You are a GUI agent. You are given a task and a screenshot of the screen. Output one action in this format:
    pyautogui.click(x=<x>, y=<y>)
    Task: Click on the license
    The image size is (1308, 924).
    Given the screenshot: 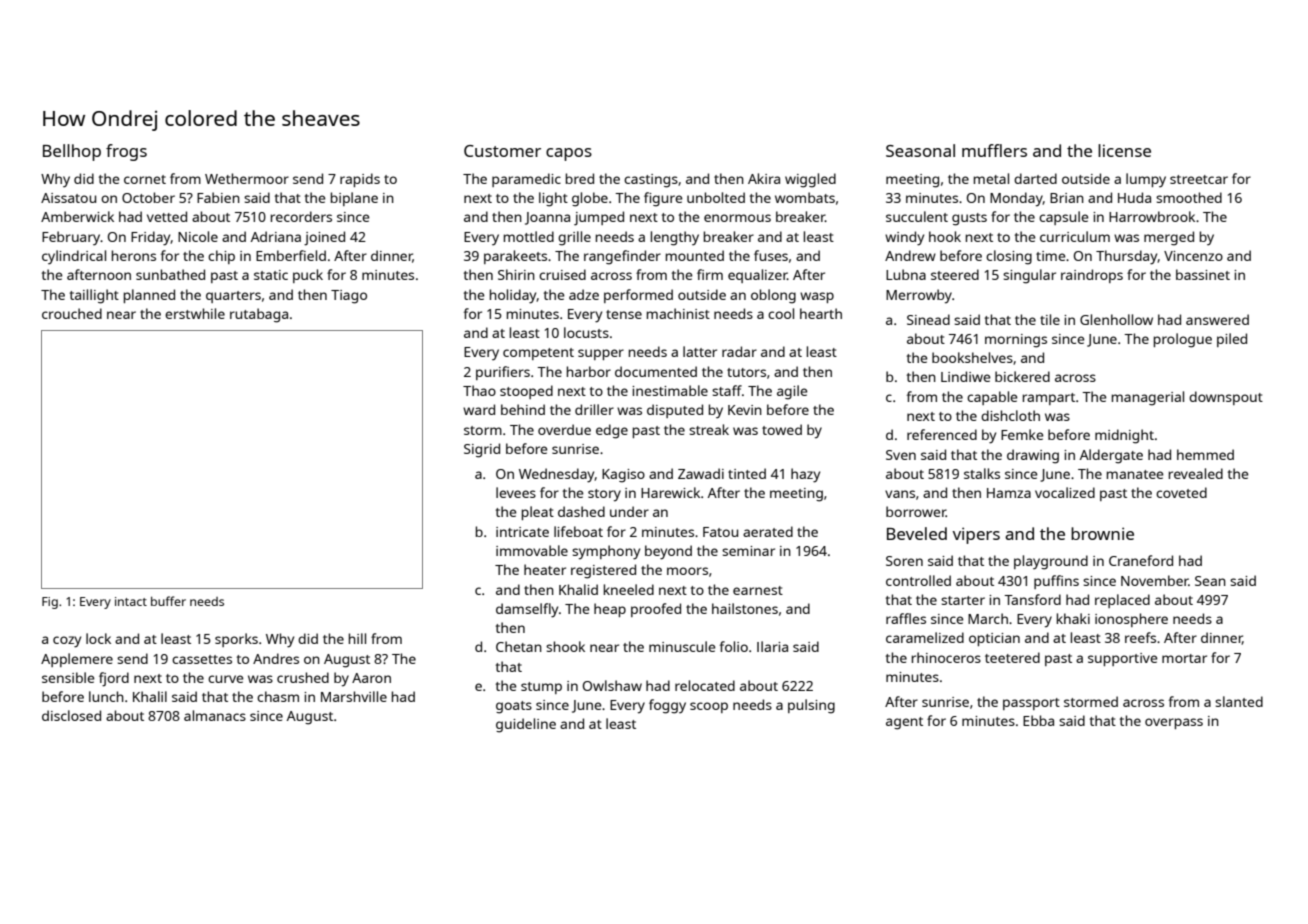 What is the action you would take?
    pyautogui.click(x=1124, y=150)
